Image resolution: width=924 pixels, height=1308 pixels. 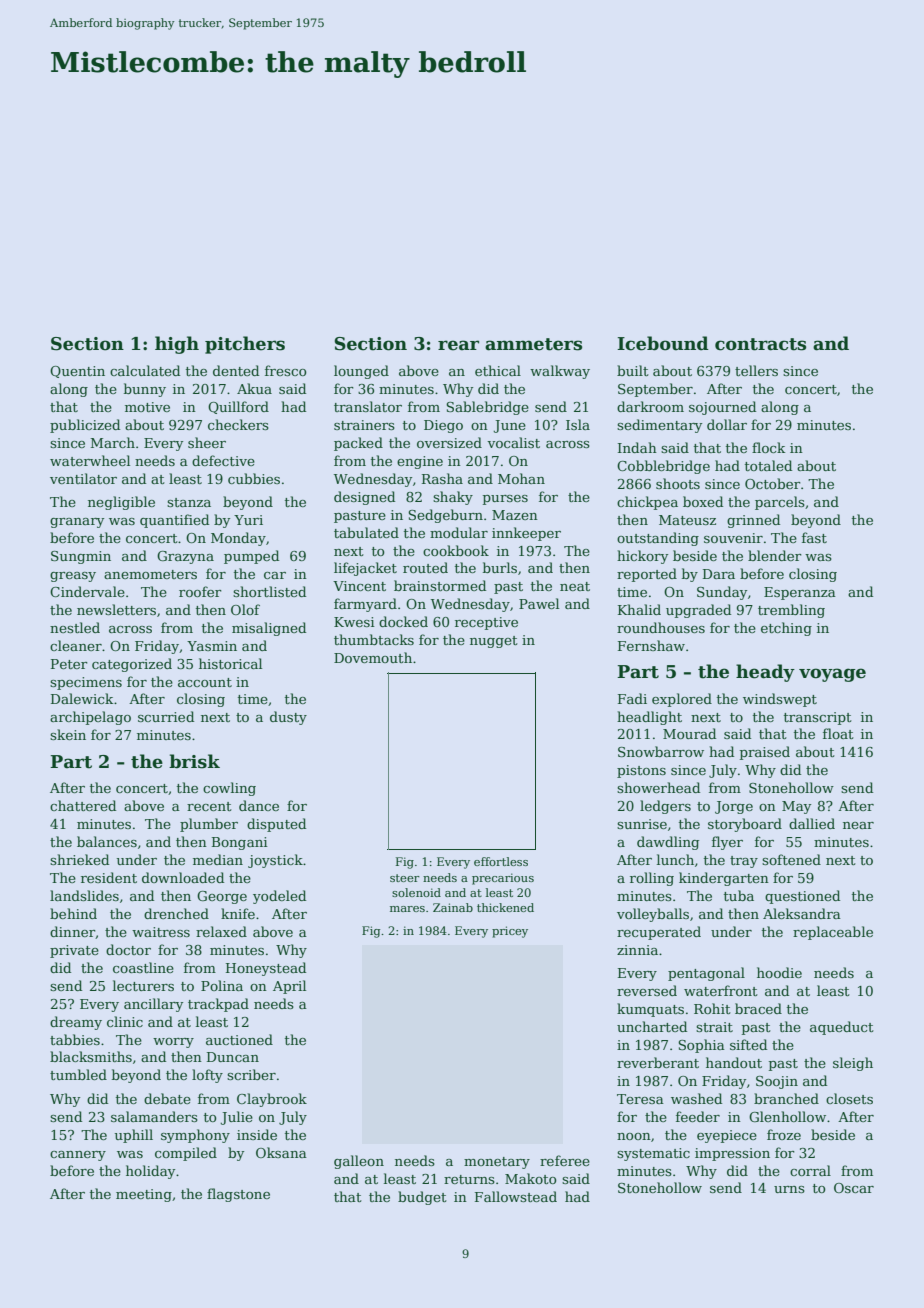 I want to click on cowling, so click(x=229, y=789).
